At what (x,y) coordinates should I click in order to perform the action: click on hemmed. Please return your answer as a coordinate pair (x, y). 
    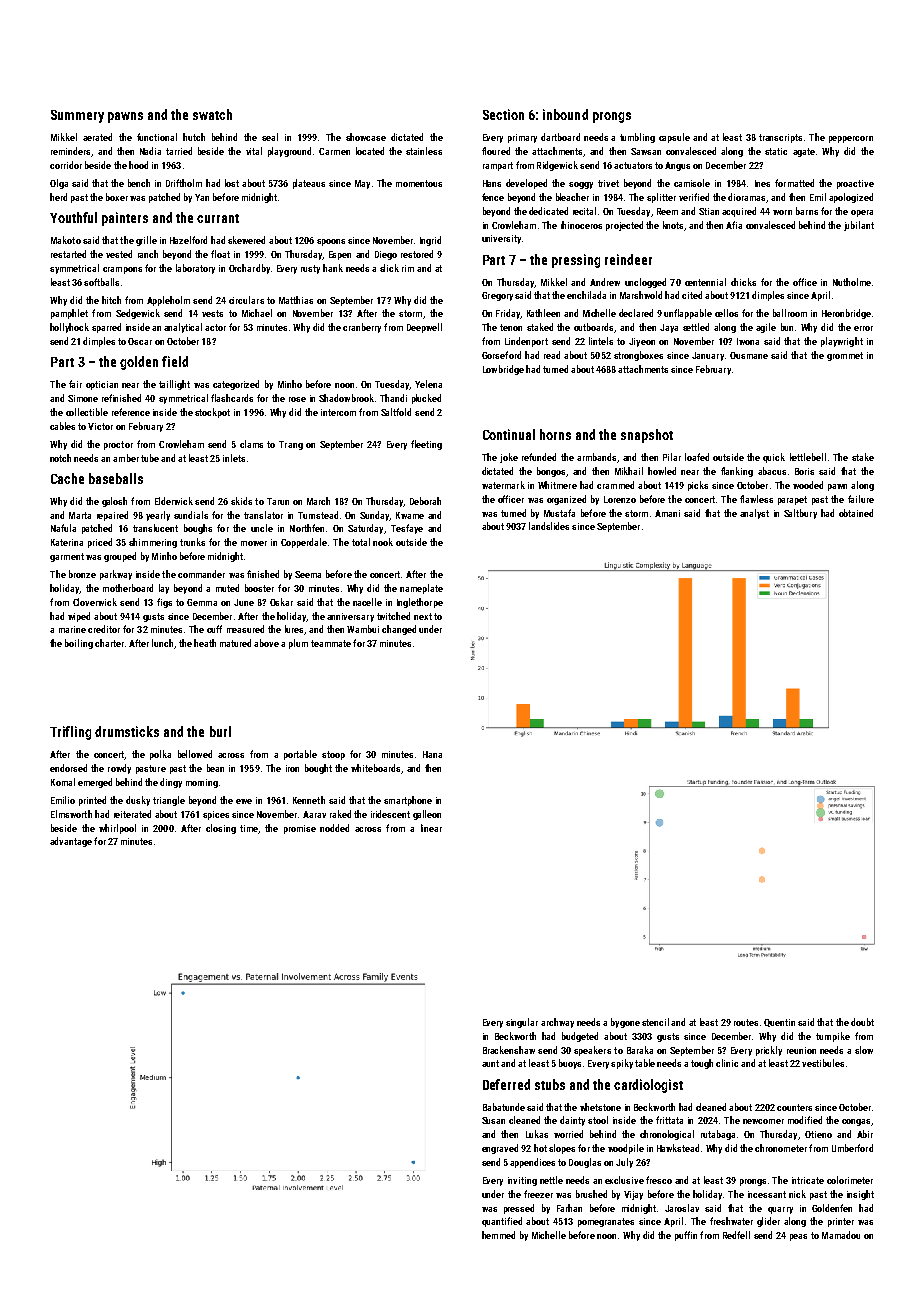
    Looking at the image, I should click on (498, 1235).
